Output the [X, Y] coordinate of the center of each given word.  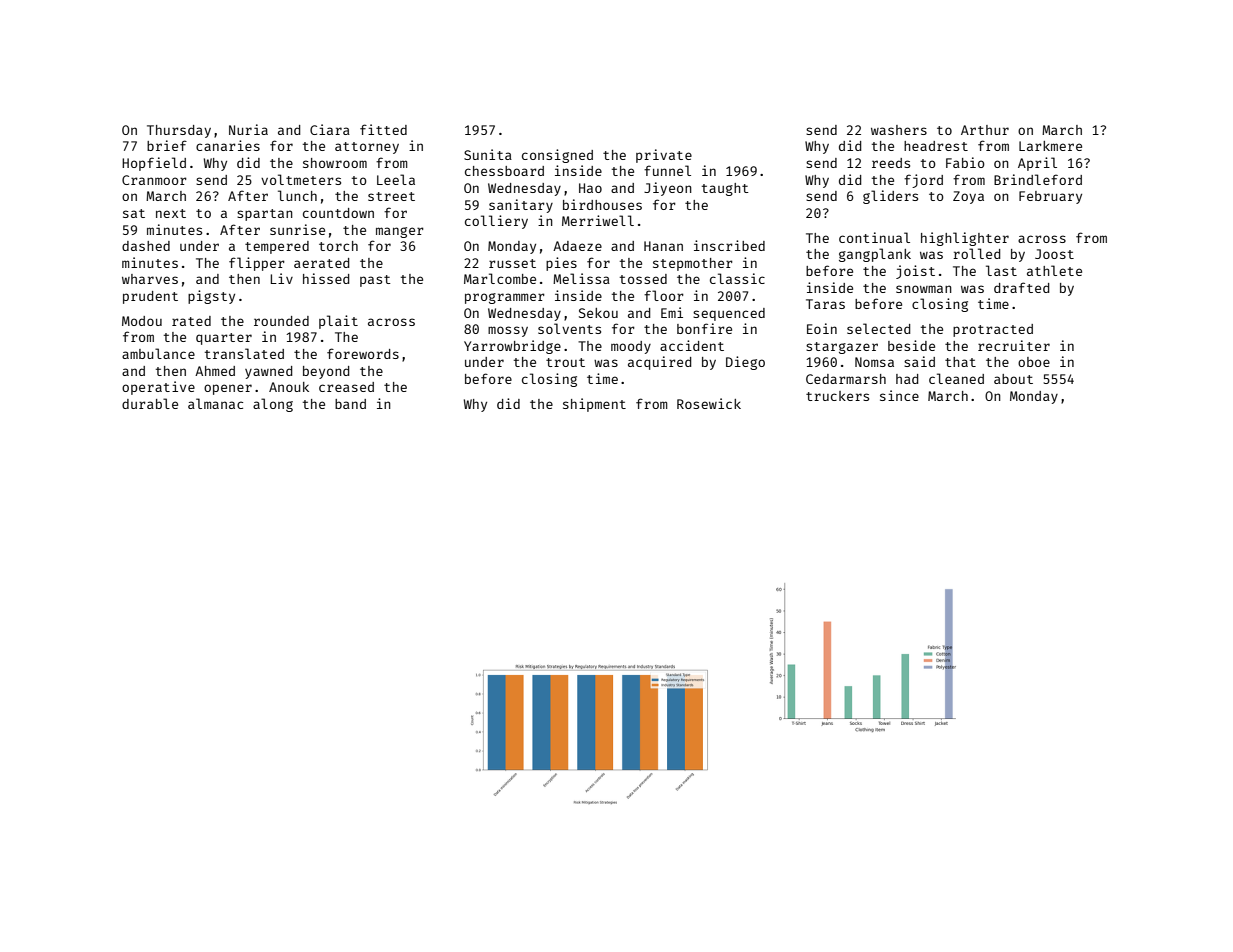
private [664, 156]
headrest [936, 146]
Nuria [248, 129]
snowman [924, 289]
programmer [505, 298]
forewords [363, 353]
